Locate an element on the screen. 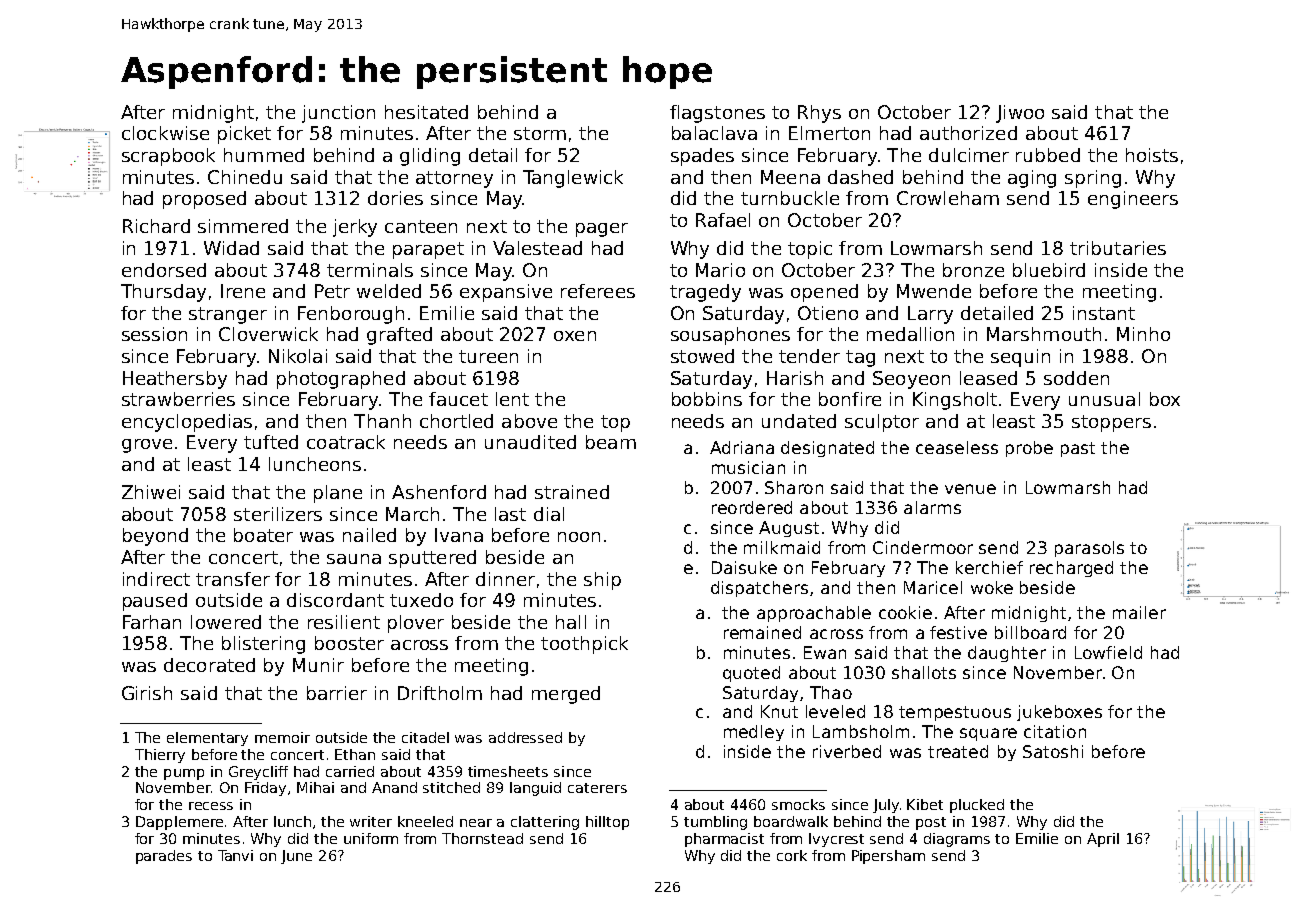 The width and height of the screenshot is (1308, 924). unaudited is located at coordinates (530, 442).
